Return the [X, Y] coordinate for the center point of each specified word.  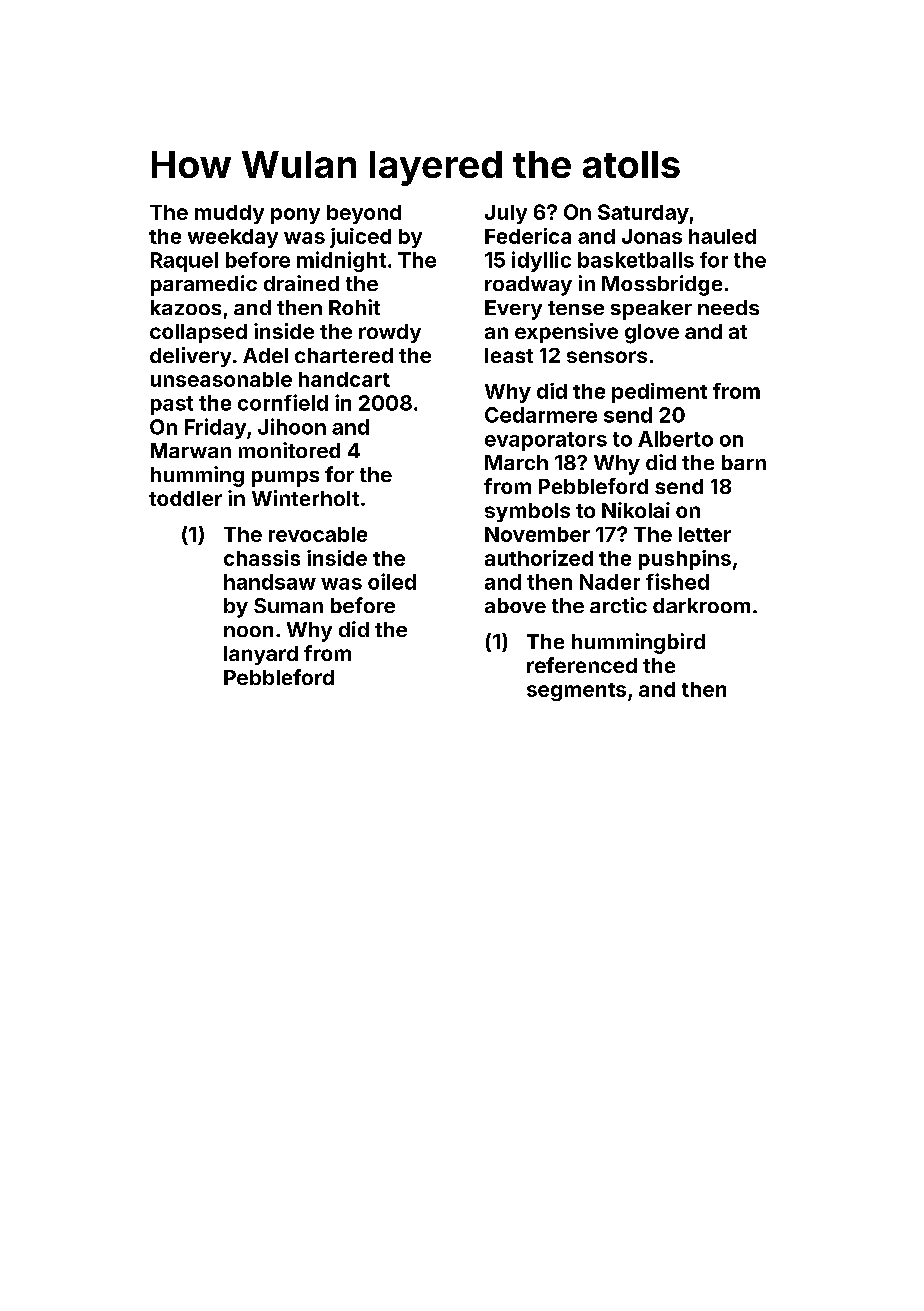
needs [728, 307]
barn [744, 462]
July [506, 214]
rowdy [390, 333]
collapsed [198, 333]
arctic [618, 605]
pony [295, 216]
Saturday [643, 214]
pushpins [685, 560]
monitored [289, 450]
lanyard [261, 655]
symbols [527, 512]
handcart [344, 379]
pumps [285, 479]
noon [248, 631]
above [515, 605]
